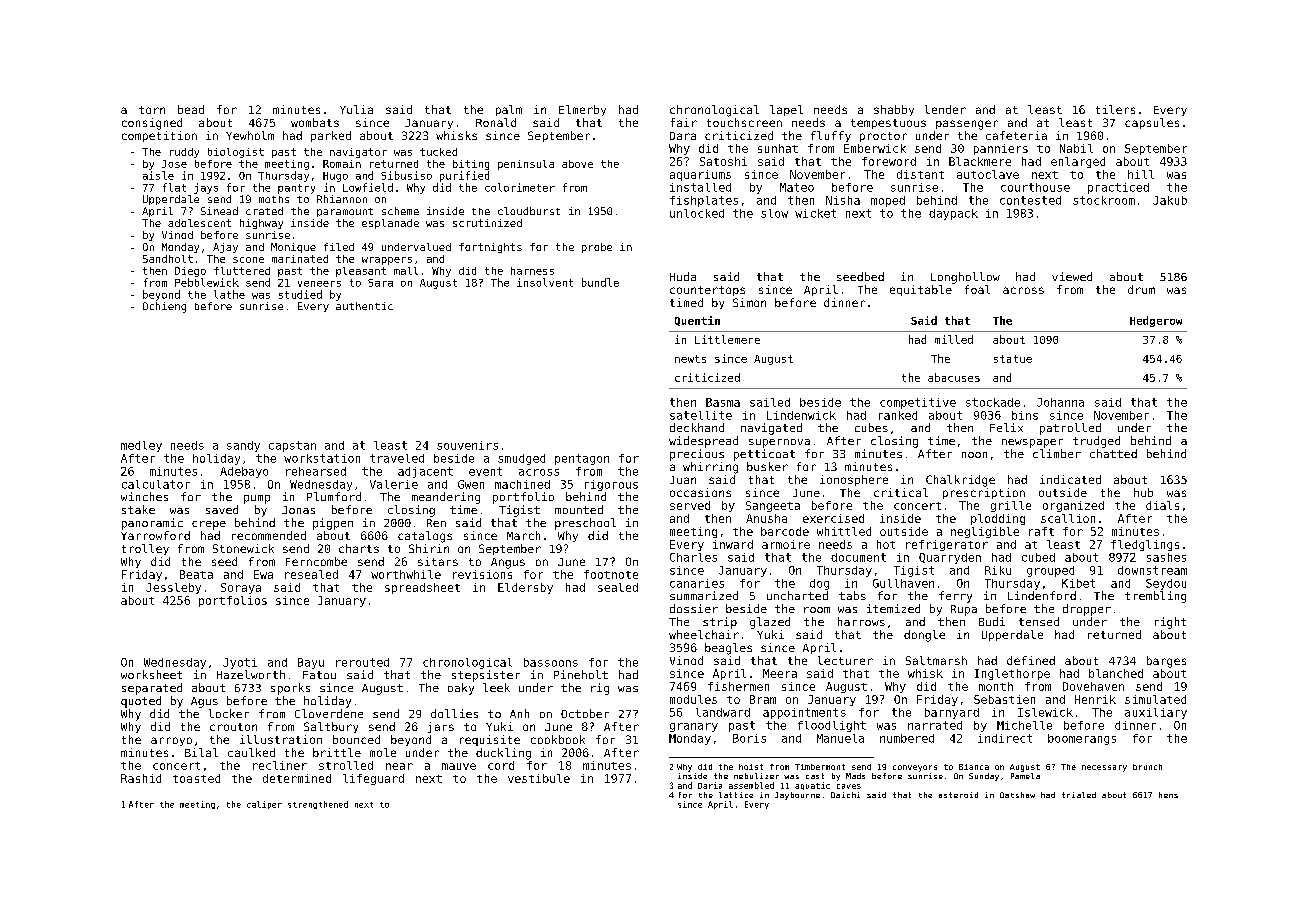  I want to click on winches, so click(144, 496).
